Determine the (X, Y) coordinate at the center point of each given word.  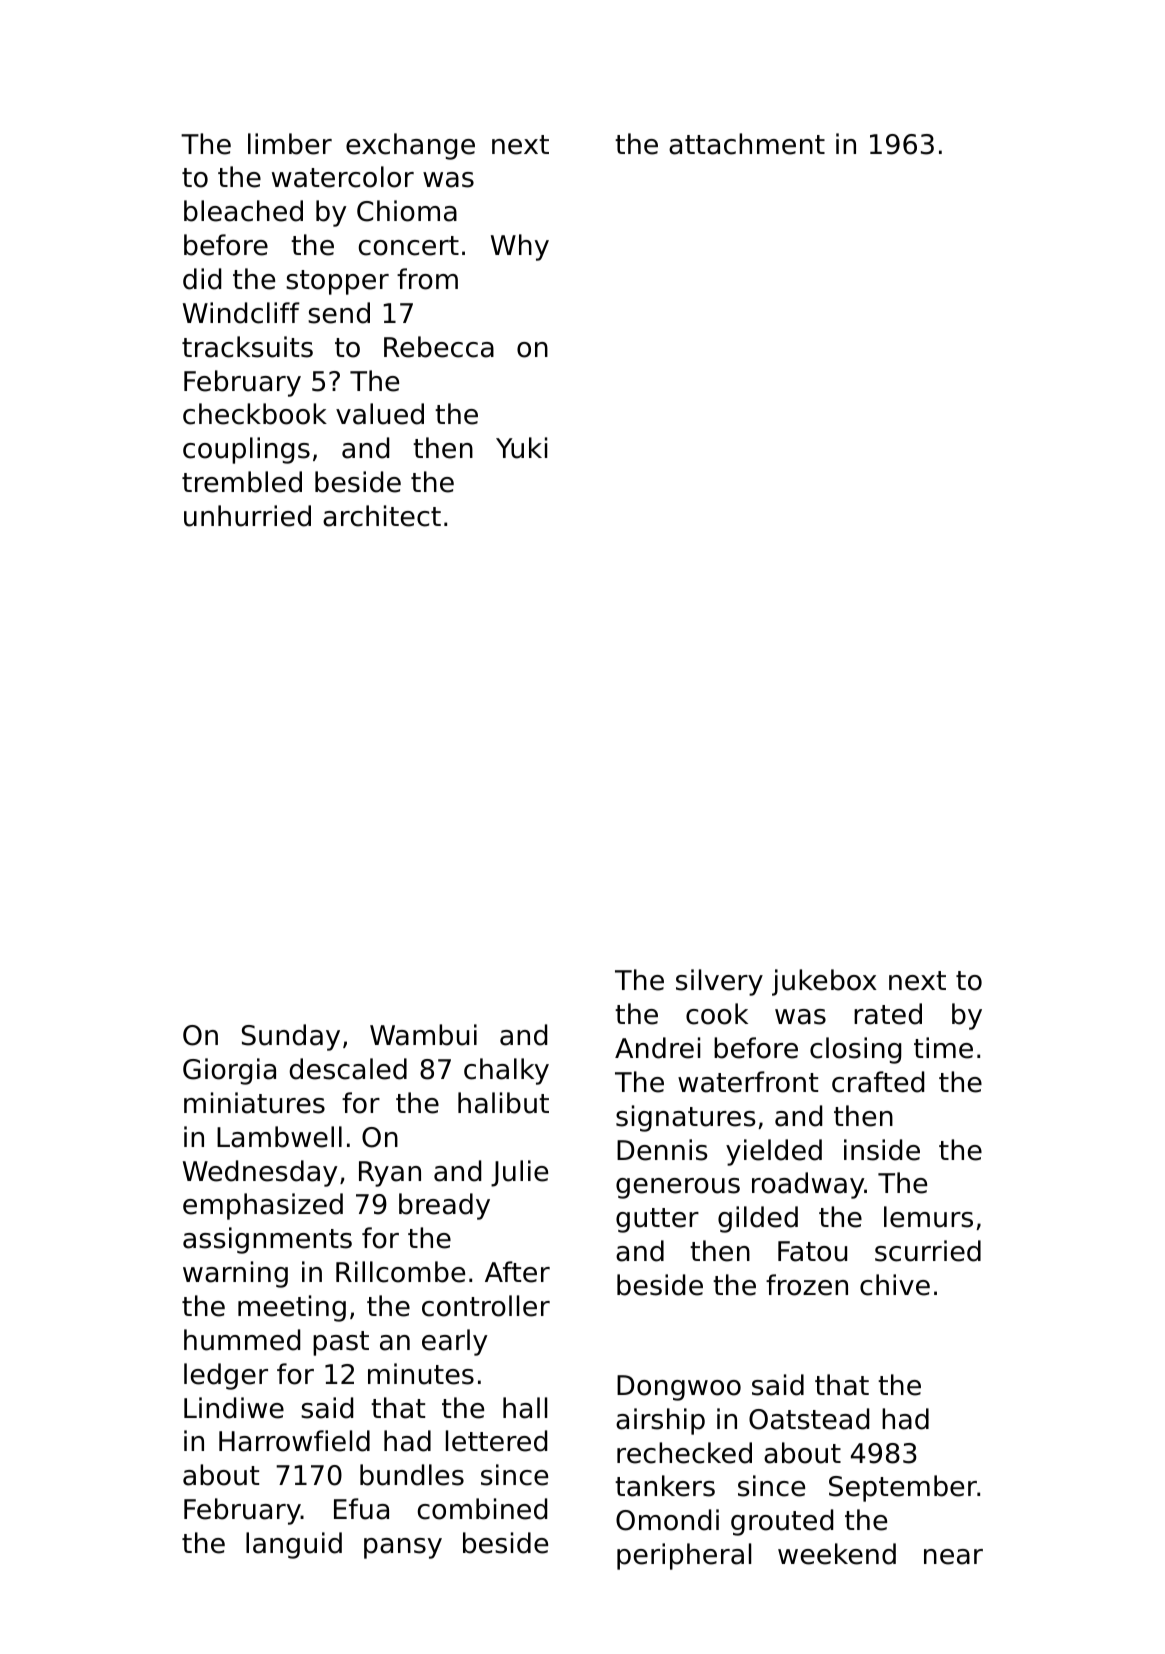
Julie (519, 1173)
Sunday (291, 1037)
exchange (410, 146)
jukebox (824, 982)
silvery (719, 982)
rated (888, 1014)
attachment (747, 144)
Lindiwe (234, 1408)
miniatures (254, 1103)
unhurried (247, 516)
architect (382, 516)
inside (882, 1150)
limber (290, 144)
